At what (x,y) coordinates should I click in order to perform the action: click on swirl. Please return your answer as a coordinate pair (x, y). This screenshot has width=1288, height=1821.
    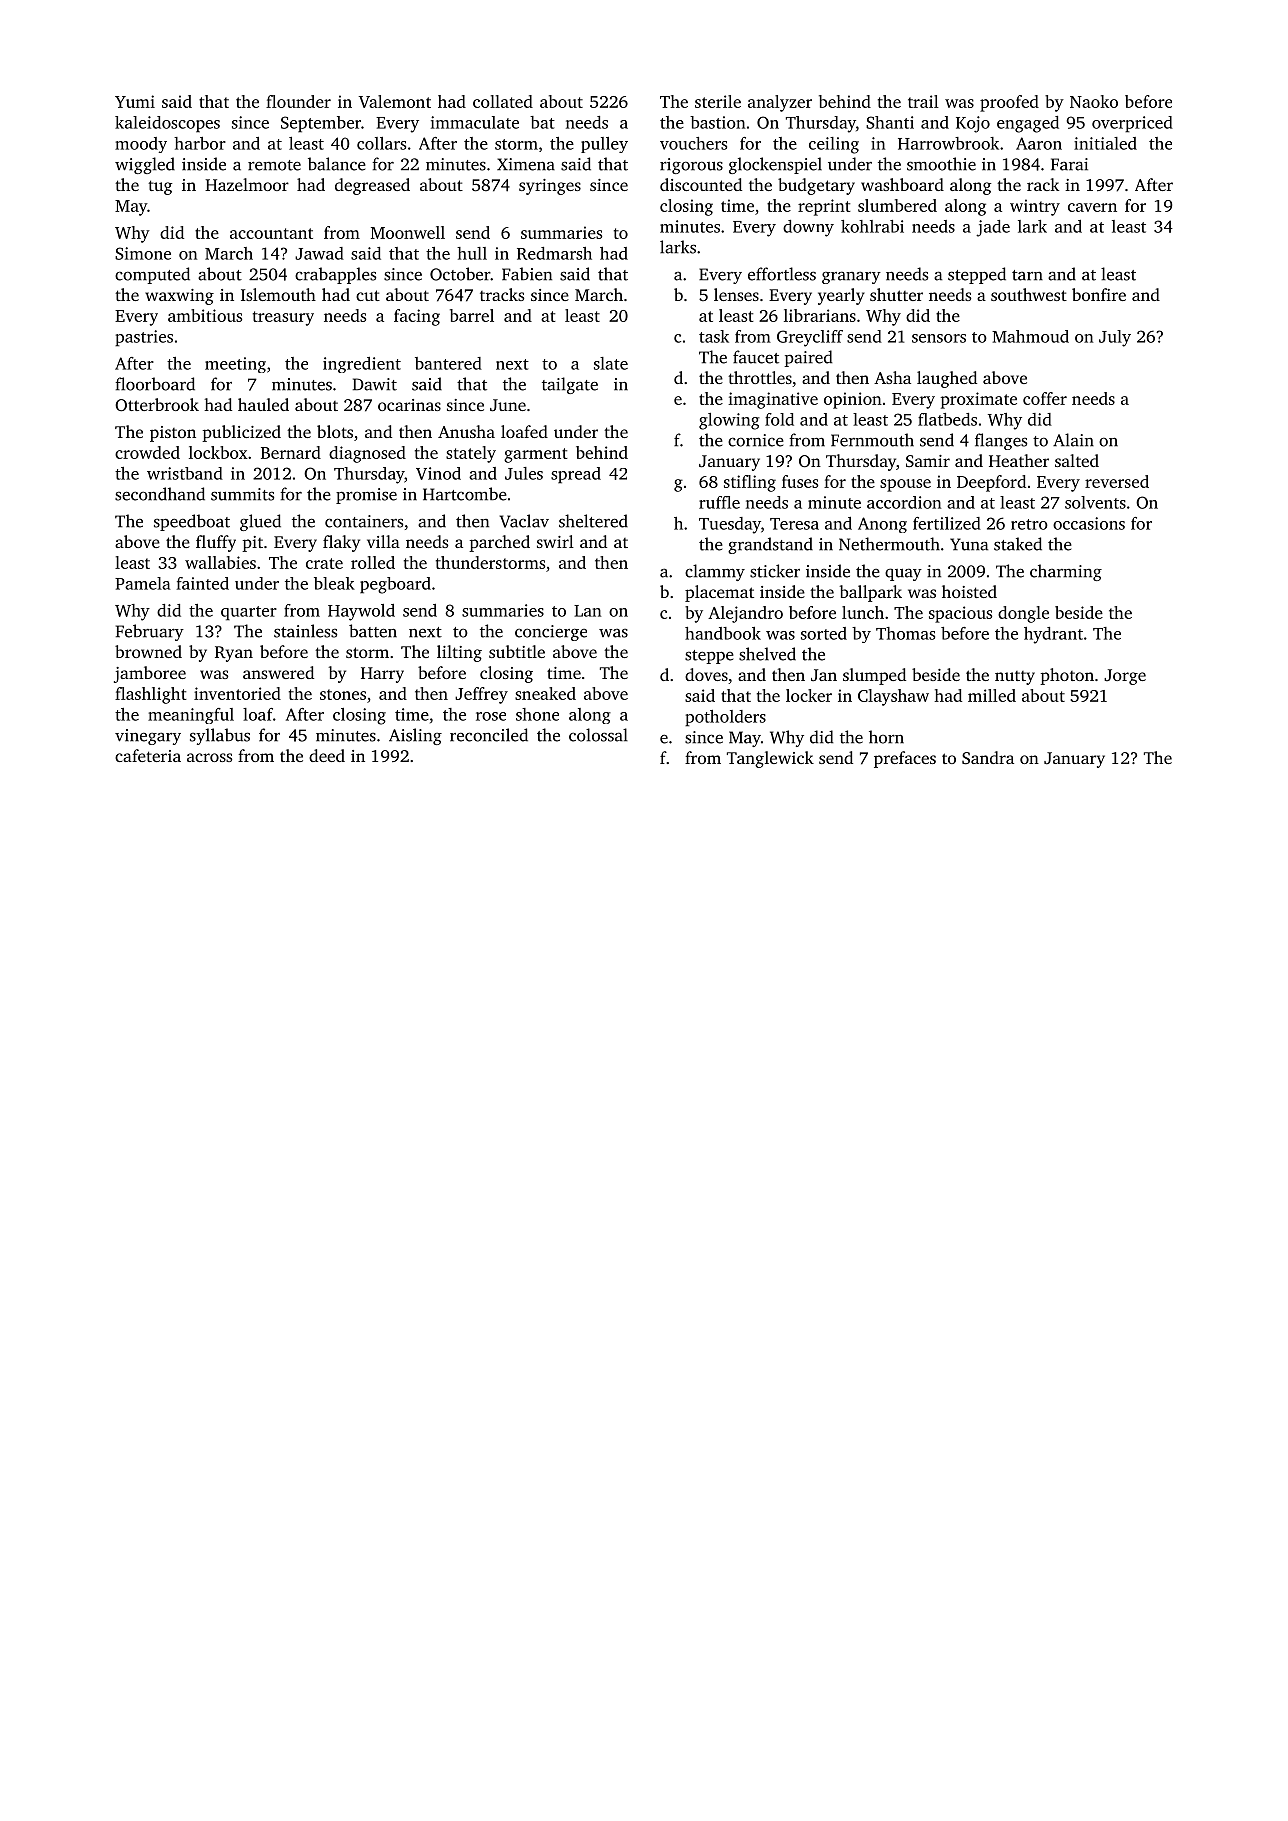
    Looking at the image, I should click on (555, 541).
